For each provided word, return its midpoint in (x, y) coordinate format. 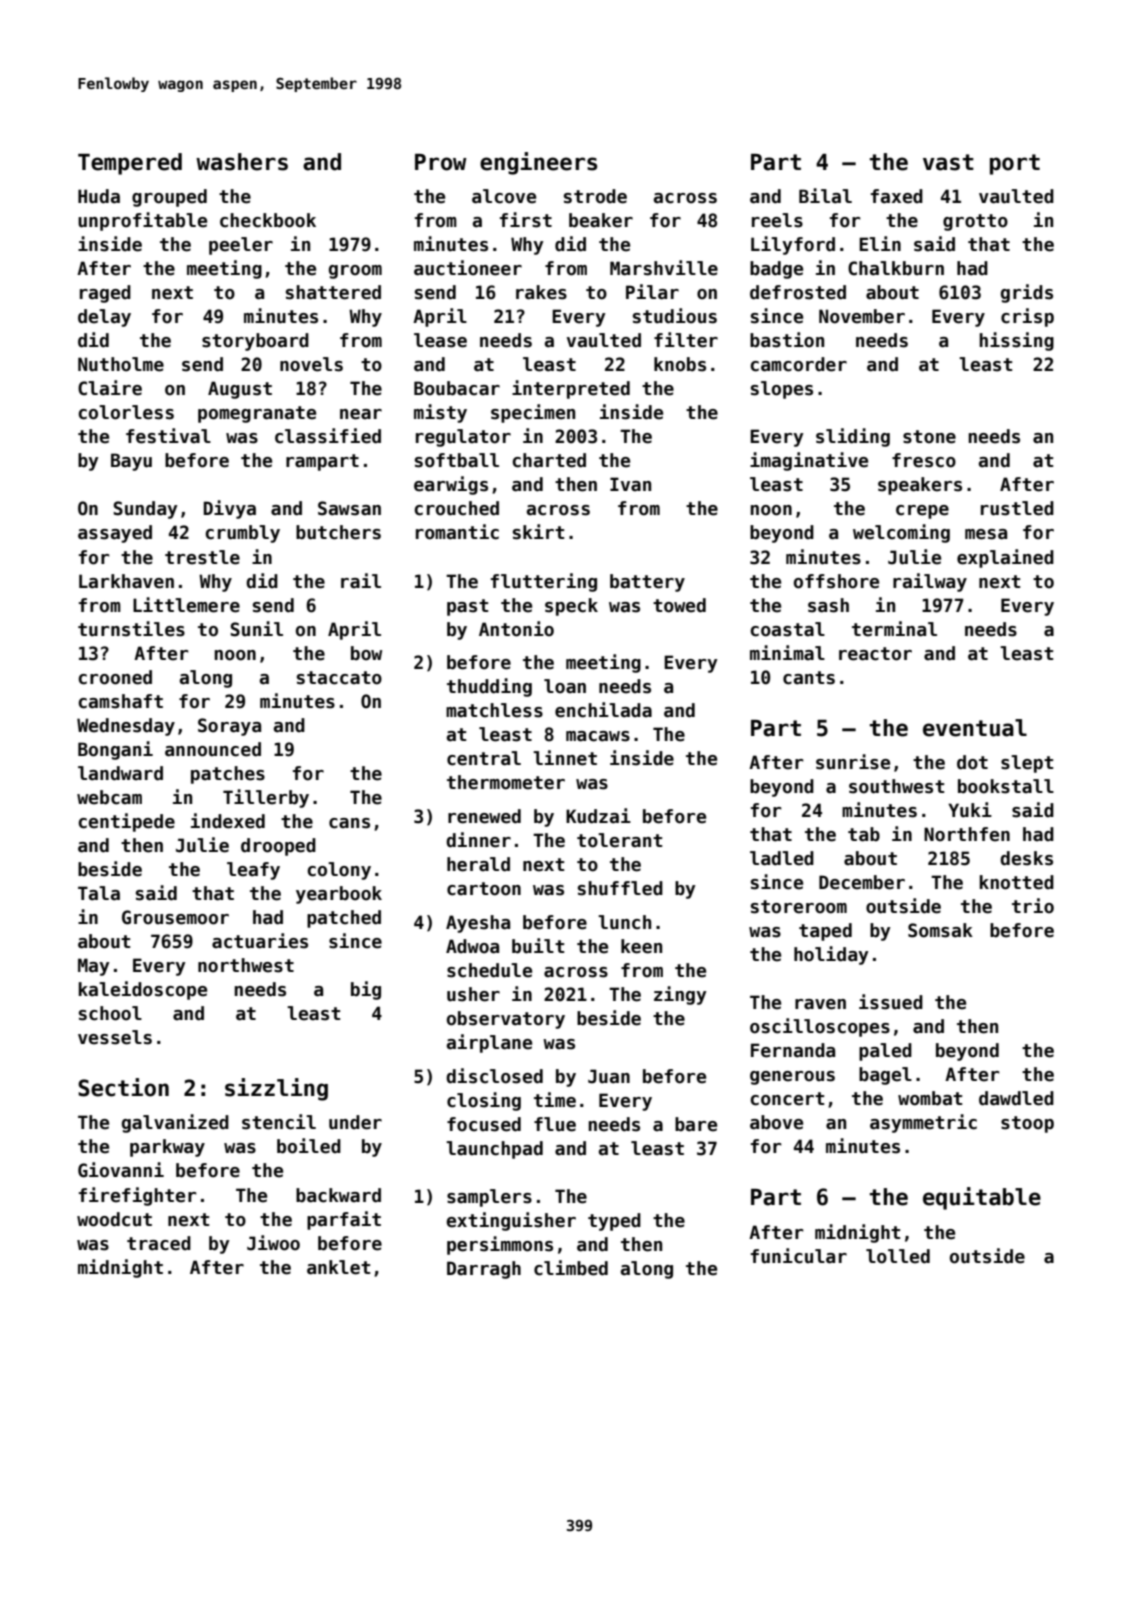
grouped (169, 198)
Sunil (256, 629)
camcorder (798, 364)
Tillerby (266, 798)
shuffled (620, 888)
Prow (441, 162)
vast (948, 162)
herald (478, 864)
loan (565, 686)
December (862, 882)
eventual (975, 728)
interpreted (571, 389)
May (94, 967)
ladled (782, 858)
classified (328, 436)
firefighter (138, 1196)
